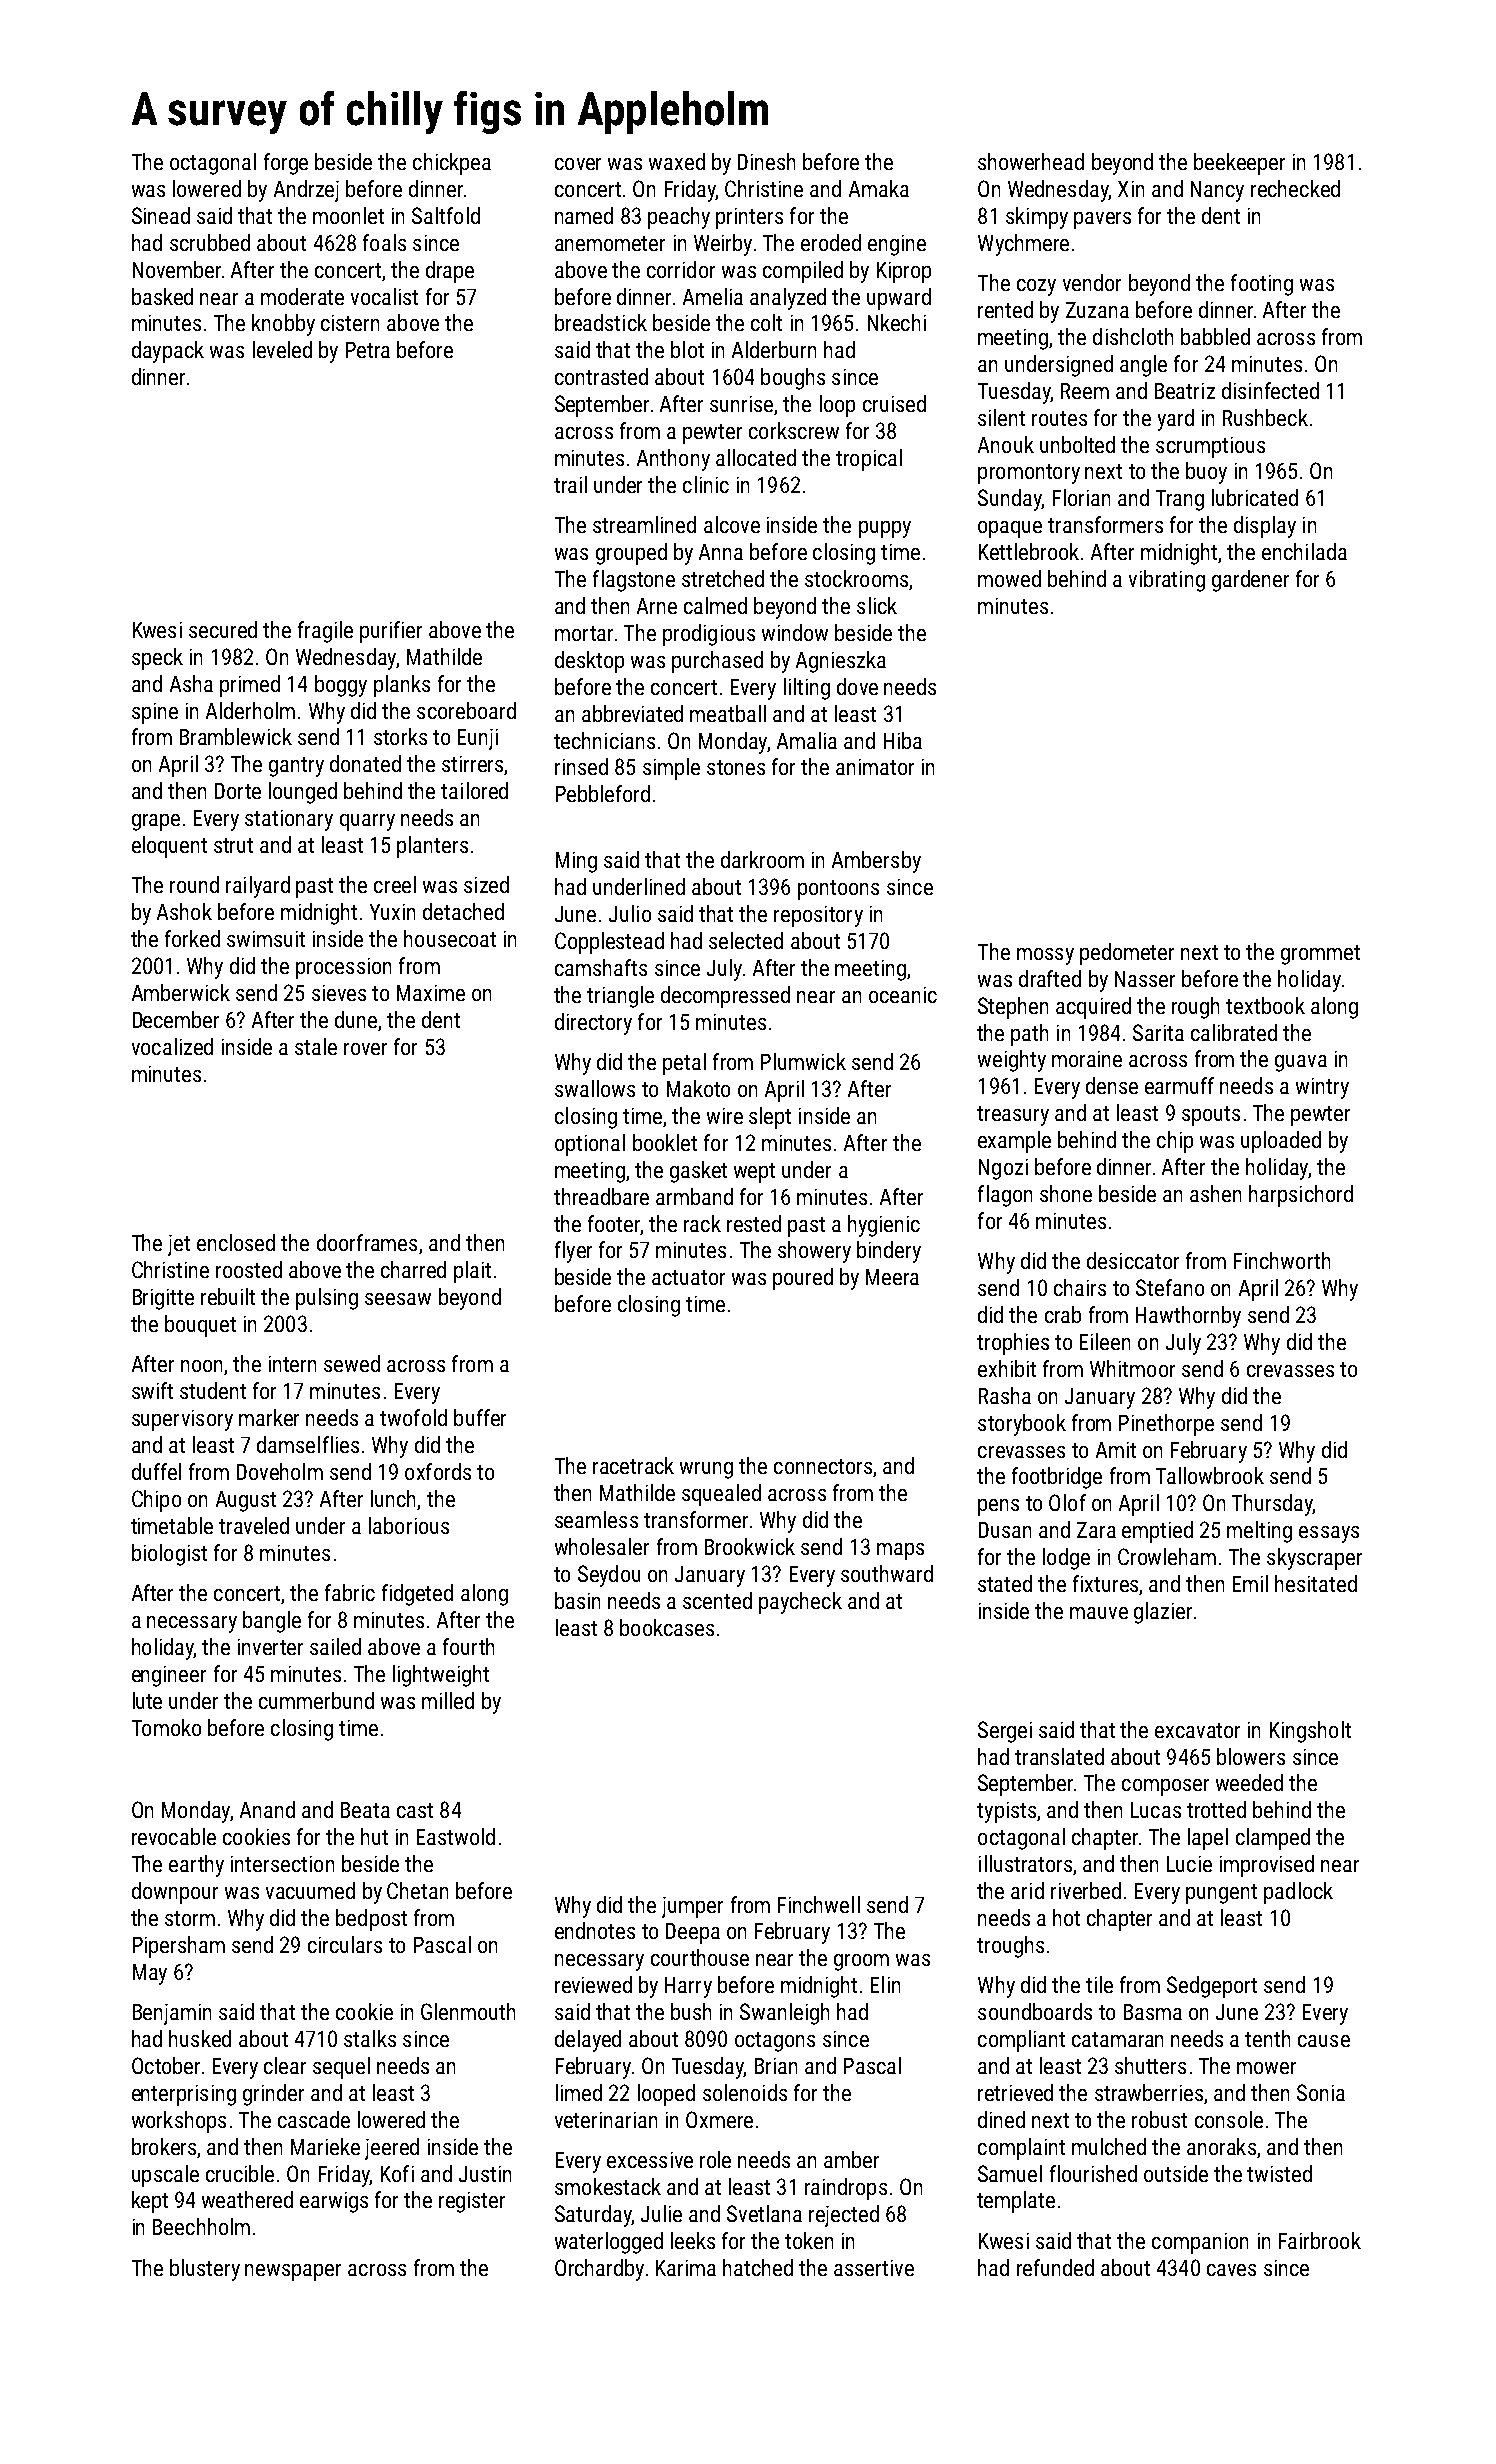  Describe the element at coordinates (721, 1495) in the screenshot. I see `squealed` at that location.
